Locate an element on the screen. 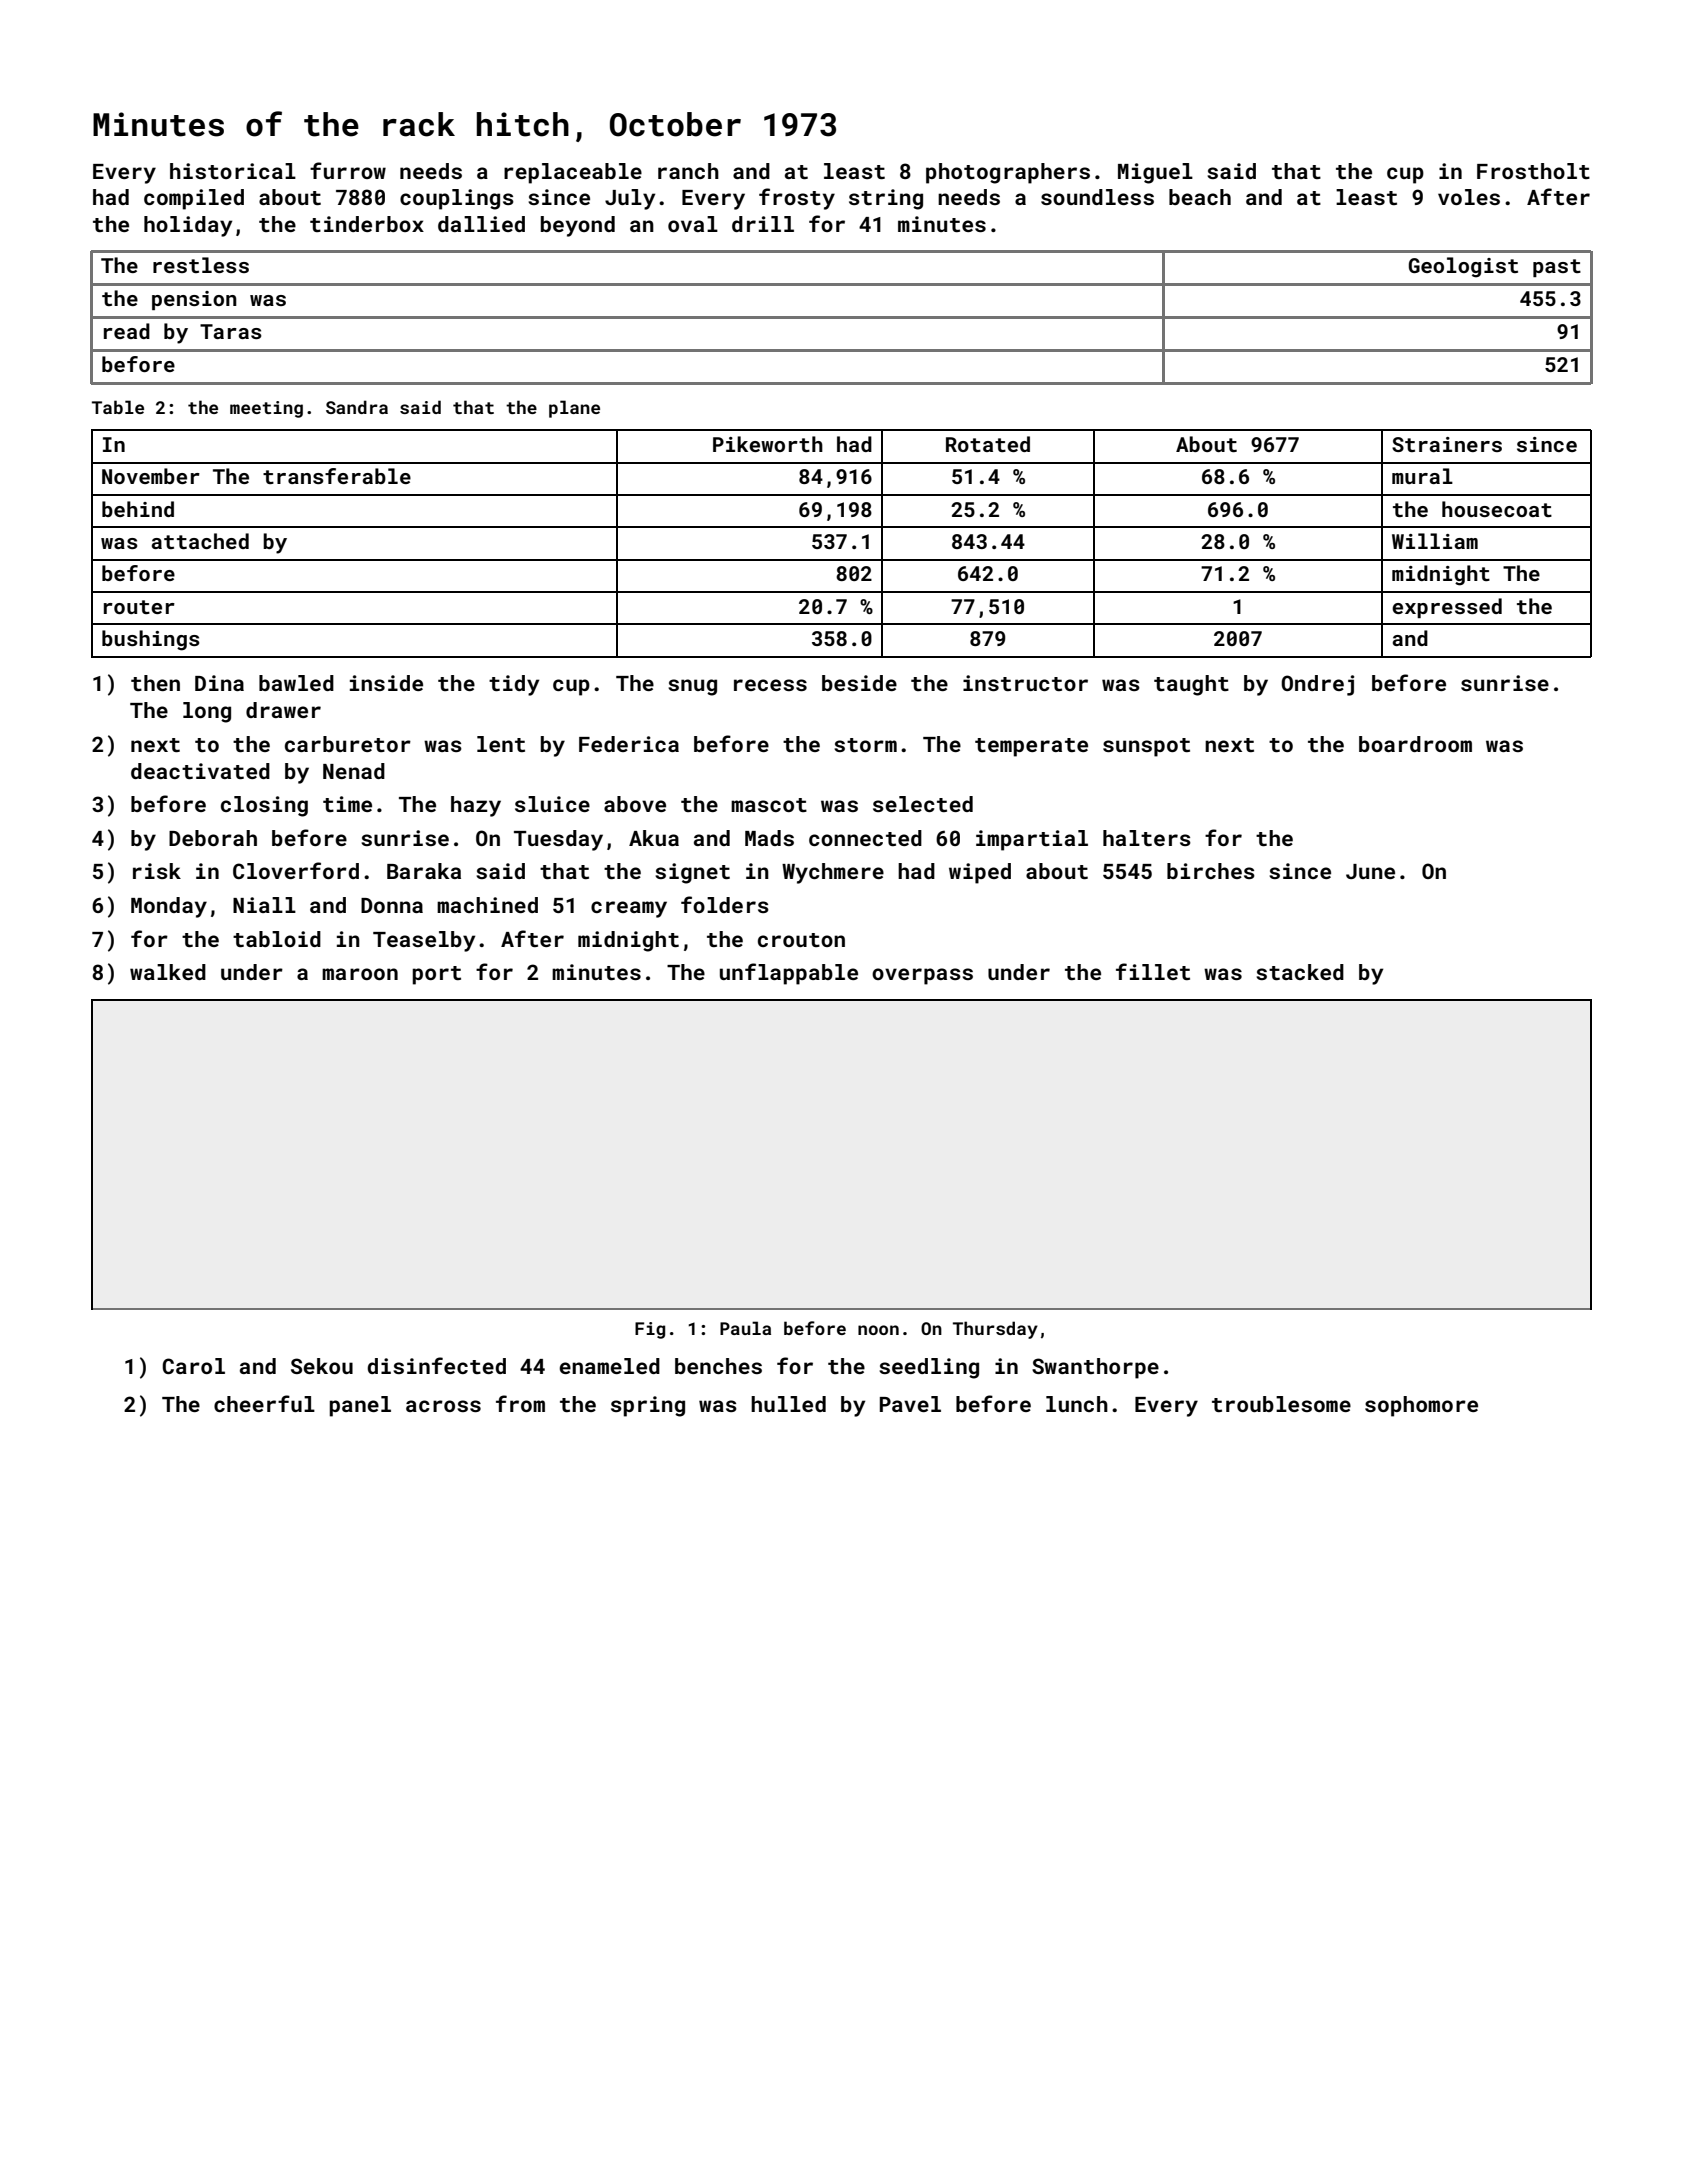 The image size is (1683, 2178). Dina is located at coordinates (219, 683).
